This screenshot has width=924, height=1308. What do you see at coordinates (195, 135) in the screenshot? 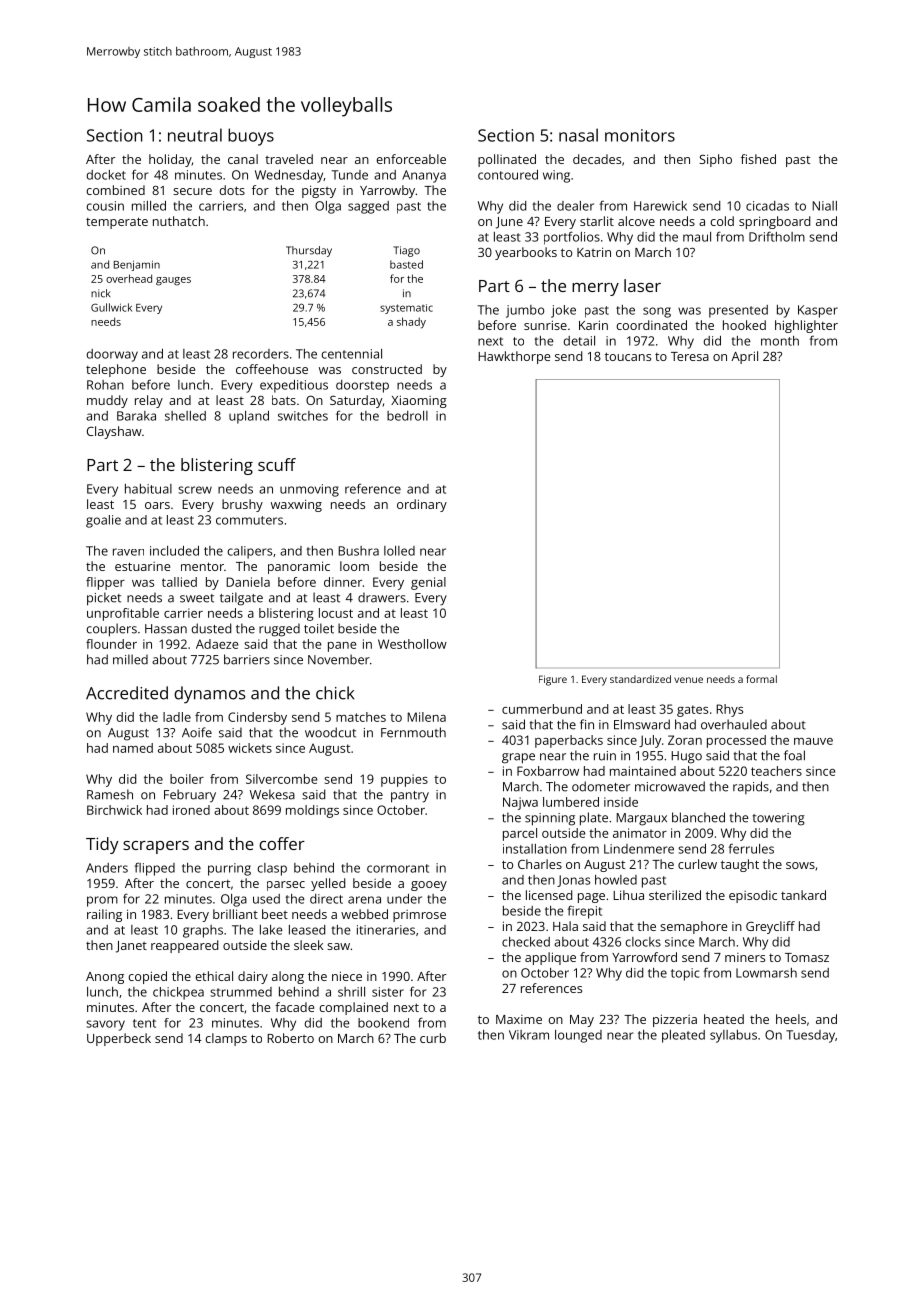
I see `neutral` at bounding box center [195, 135].
